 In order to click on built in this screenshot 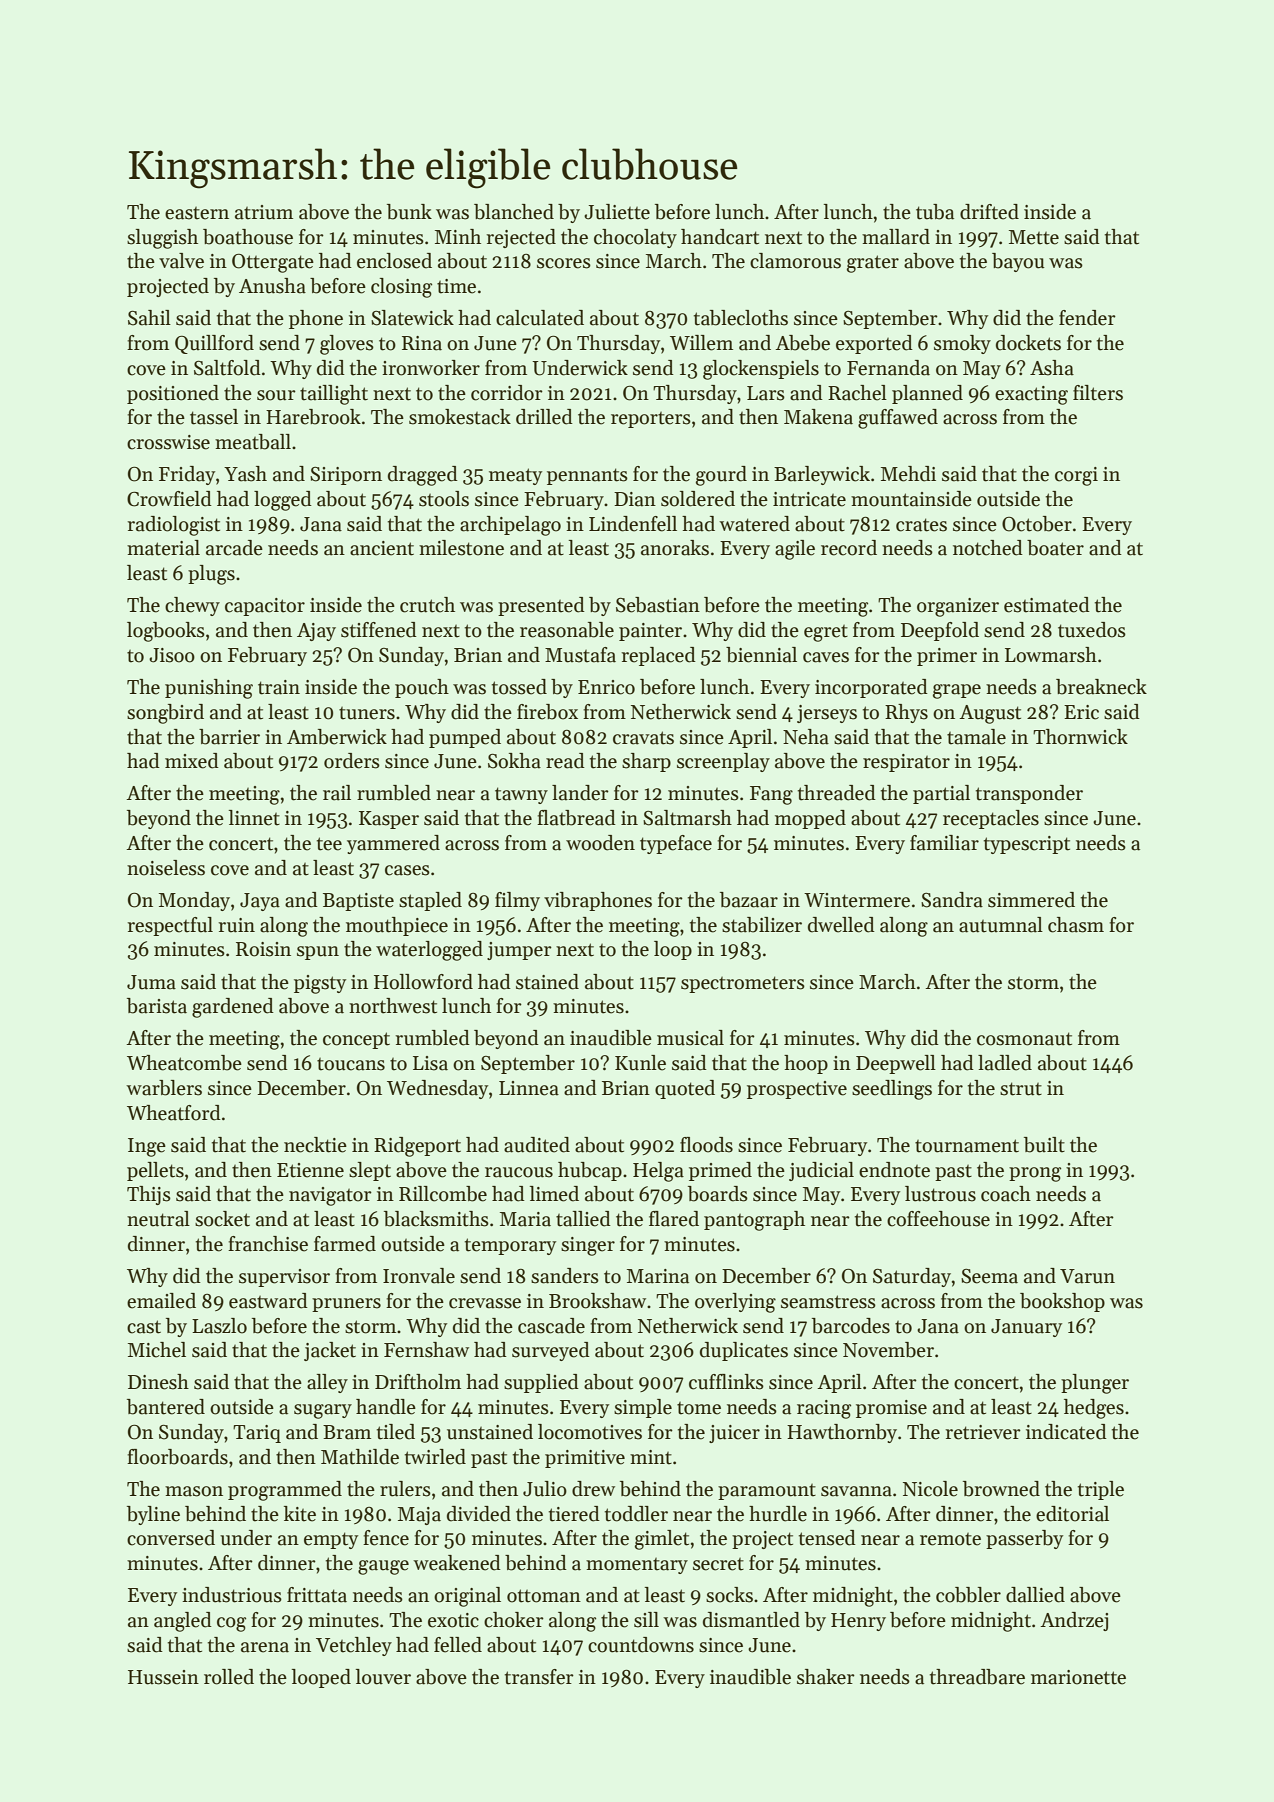, I will do `click(1044, 1145)`.
